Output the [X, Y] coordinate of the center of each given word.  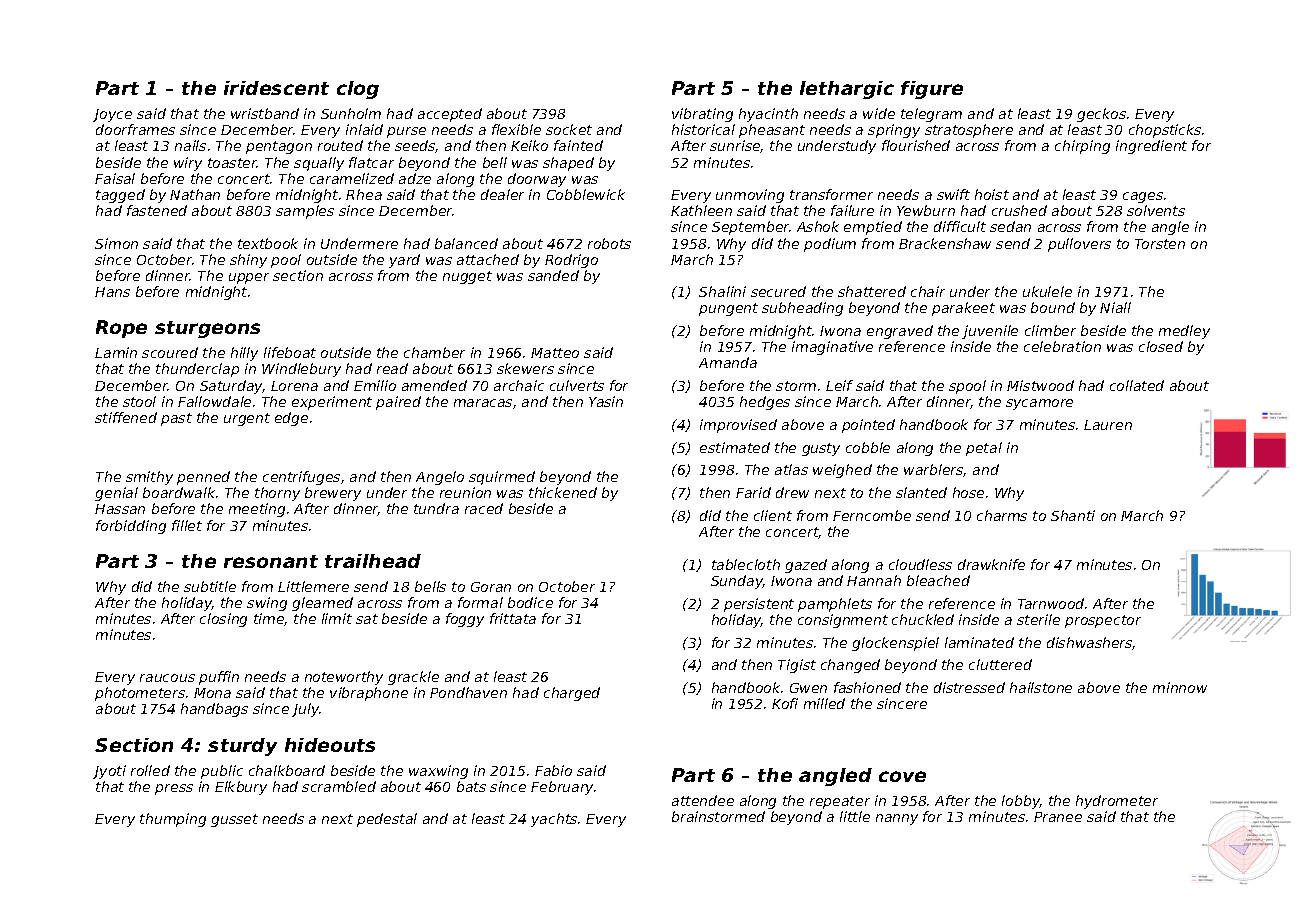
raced [484, 508]
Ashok [818, 226]
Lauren [1108, 425]
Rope [121, 329]
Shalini [722, 291]
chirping [1082, 147]
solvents [1156, 210]
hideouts [330, 745]
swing [267, 604]
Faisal [115, 178]
